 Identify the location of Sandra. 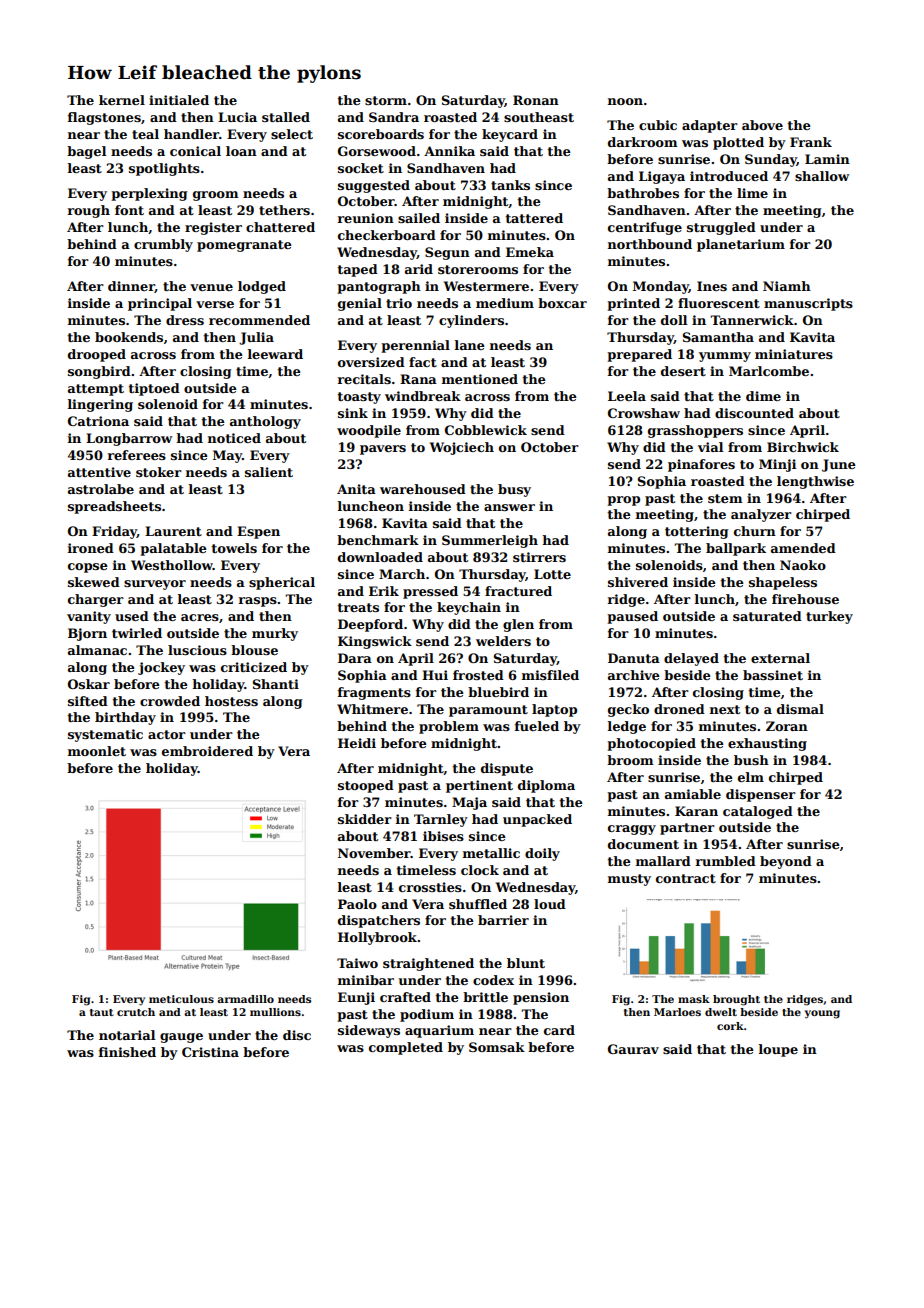
(394, 117).
